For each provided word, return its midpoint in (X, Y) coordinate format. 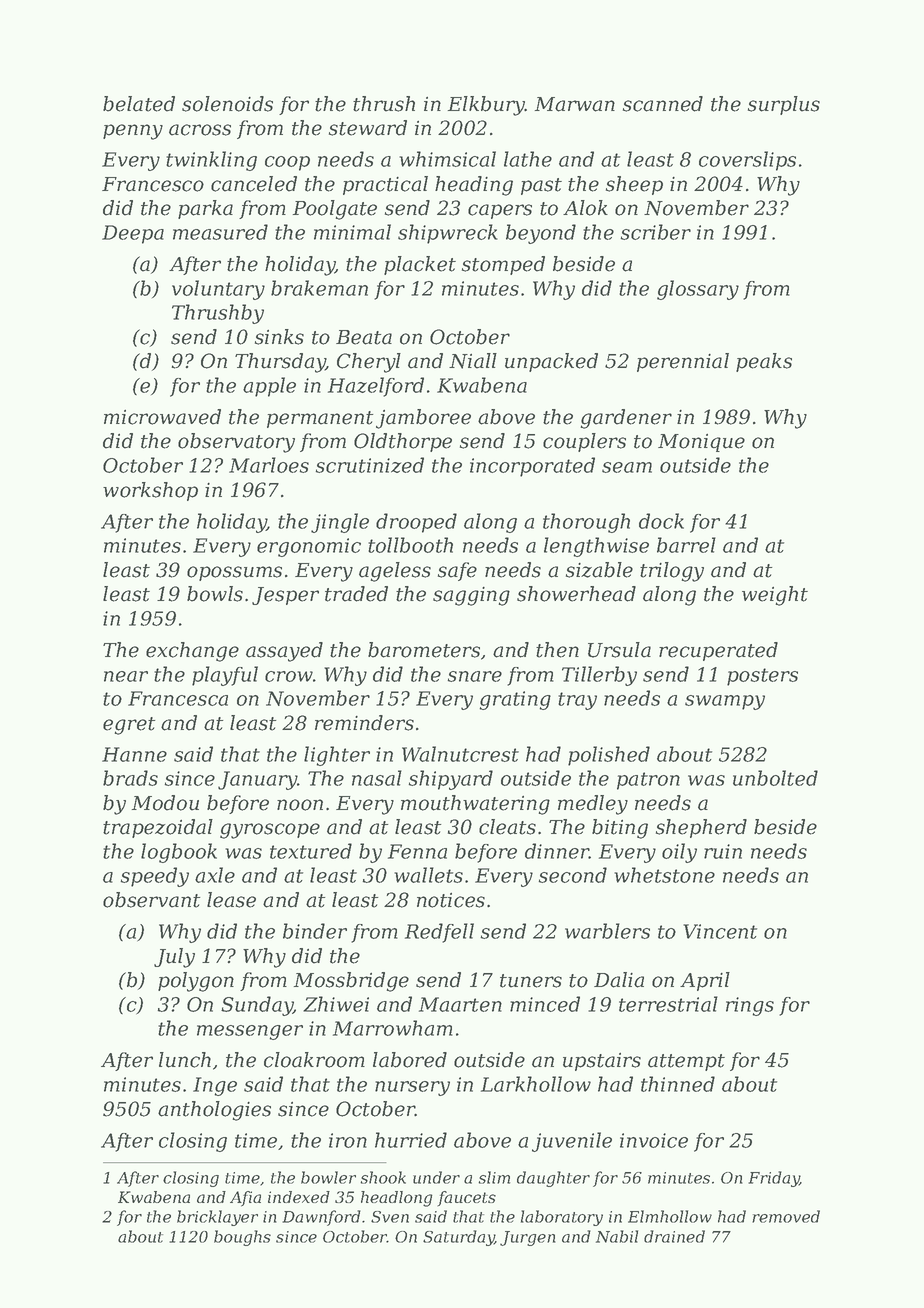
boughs (242, 1238)
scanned (663, 104)
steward (368, 128)
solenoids (227, 104)
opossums (234, 573)
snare (475, 676)
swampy (725, 702)
